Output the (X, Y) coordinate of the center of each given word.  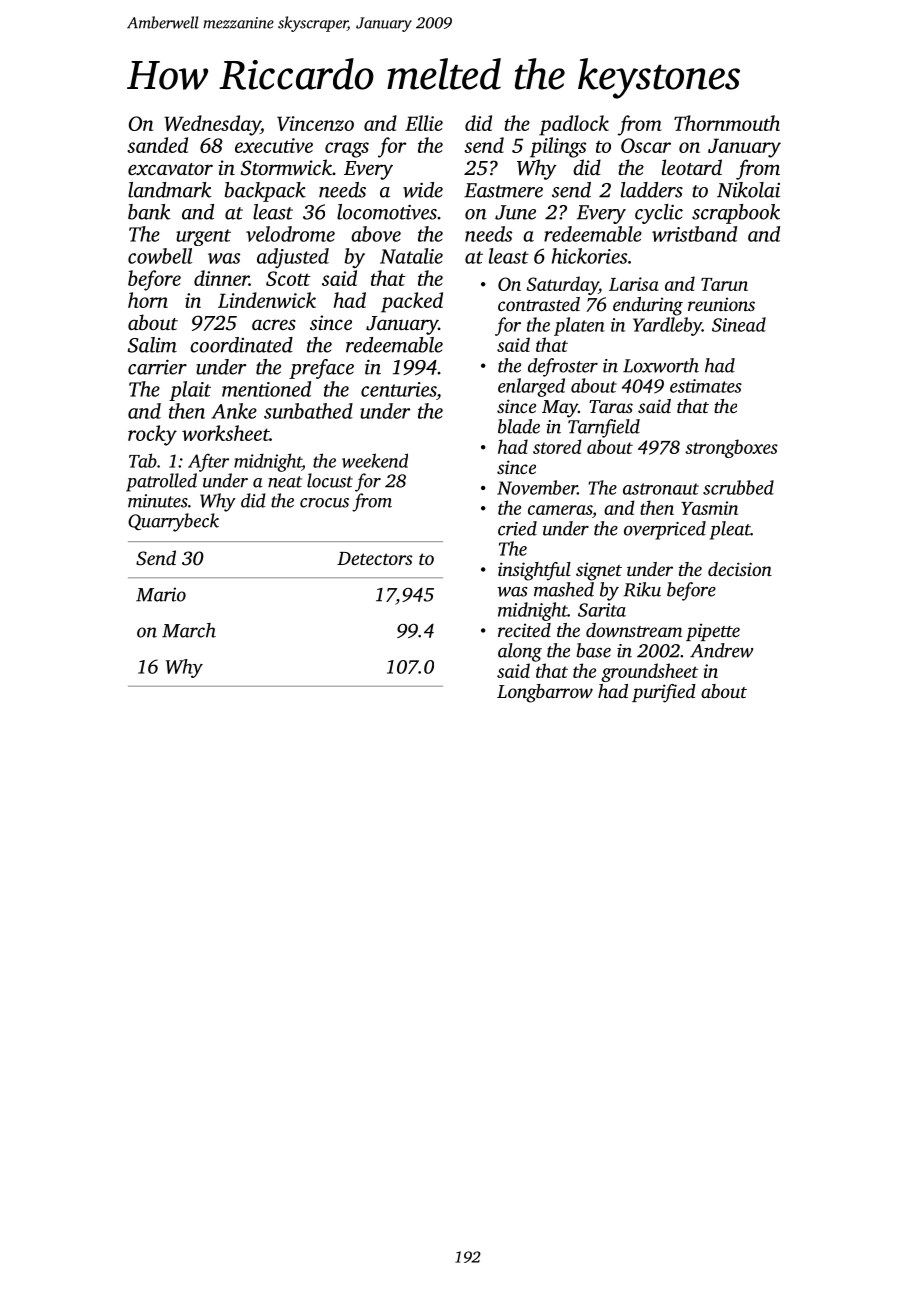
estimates (706, 386)
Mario (161, 594)
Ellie (424, 123)
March (189, 630)
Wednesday (212, 125)
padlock (574, 125)
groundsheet (649, 672)
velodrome (290, 234)
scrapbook (736, 214)
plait (190, 391)
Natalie (411, 256)
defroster (563, 367)
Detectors (375, 558)
